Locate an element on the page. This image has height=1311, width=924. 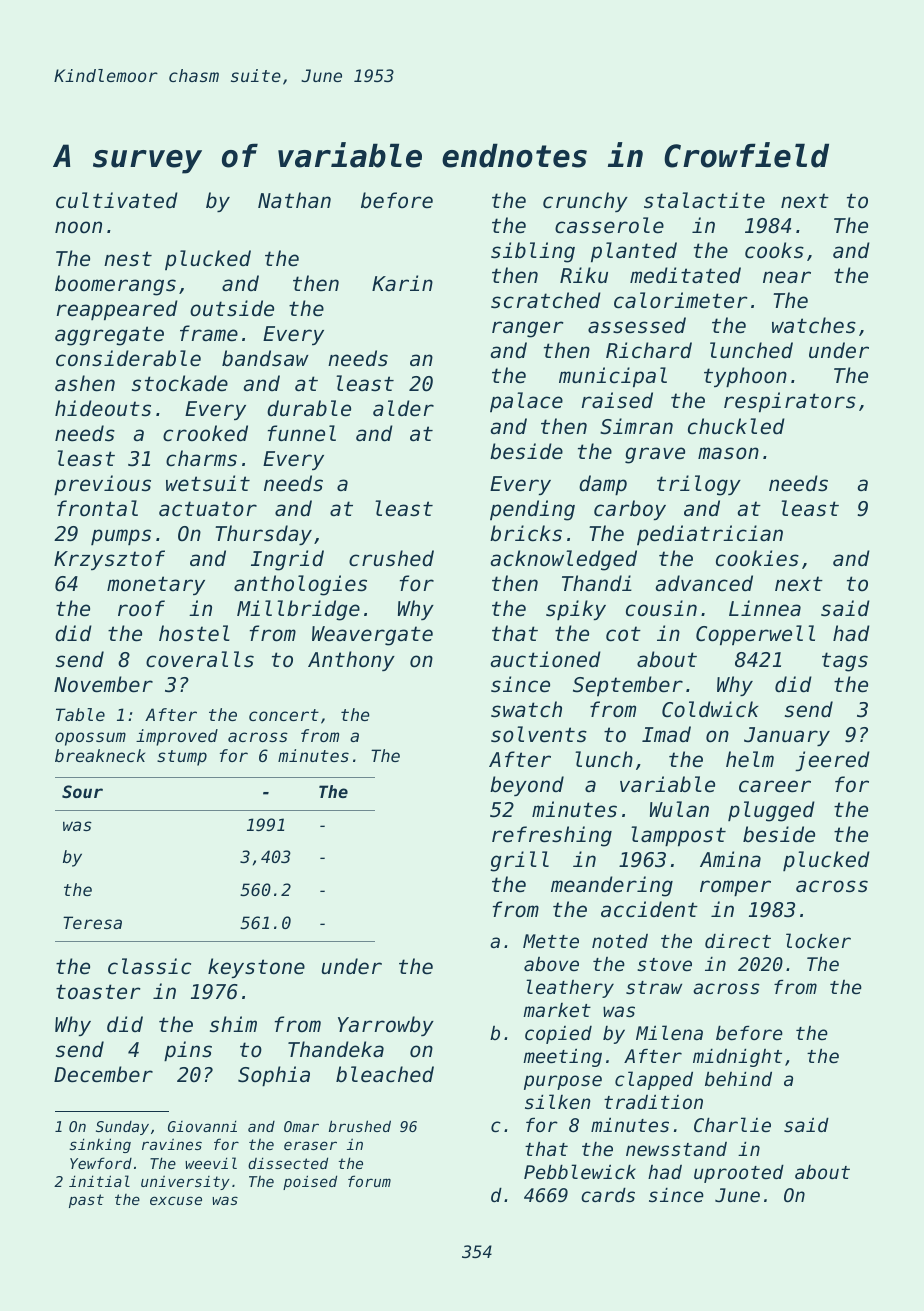
pediatrician is located at coordinates (710, 535).
